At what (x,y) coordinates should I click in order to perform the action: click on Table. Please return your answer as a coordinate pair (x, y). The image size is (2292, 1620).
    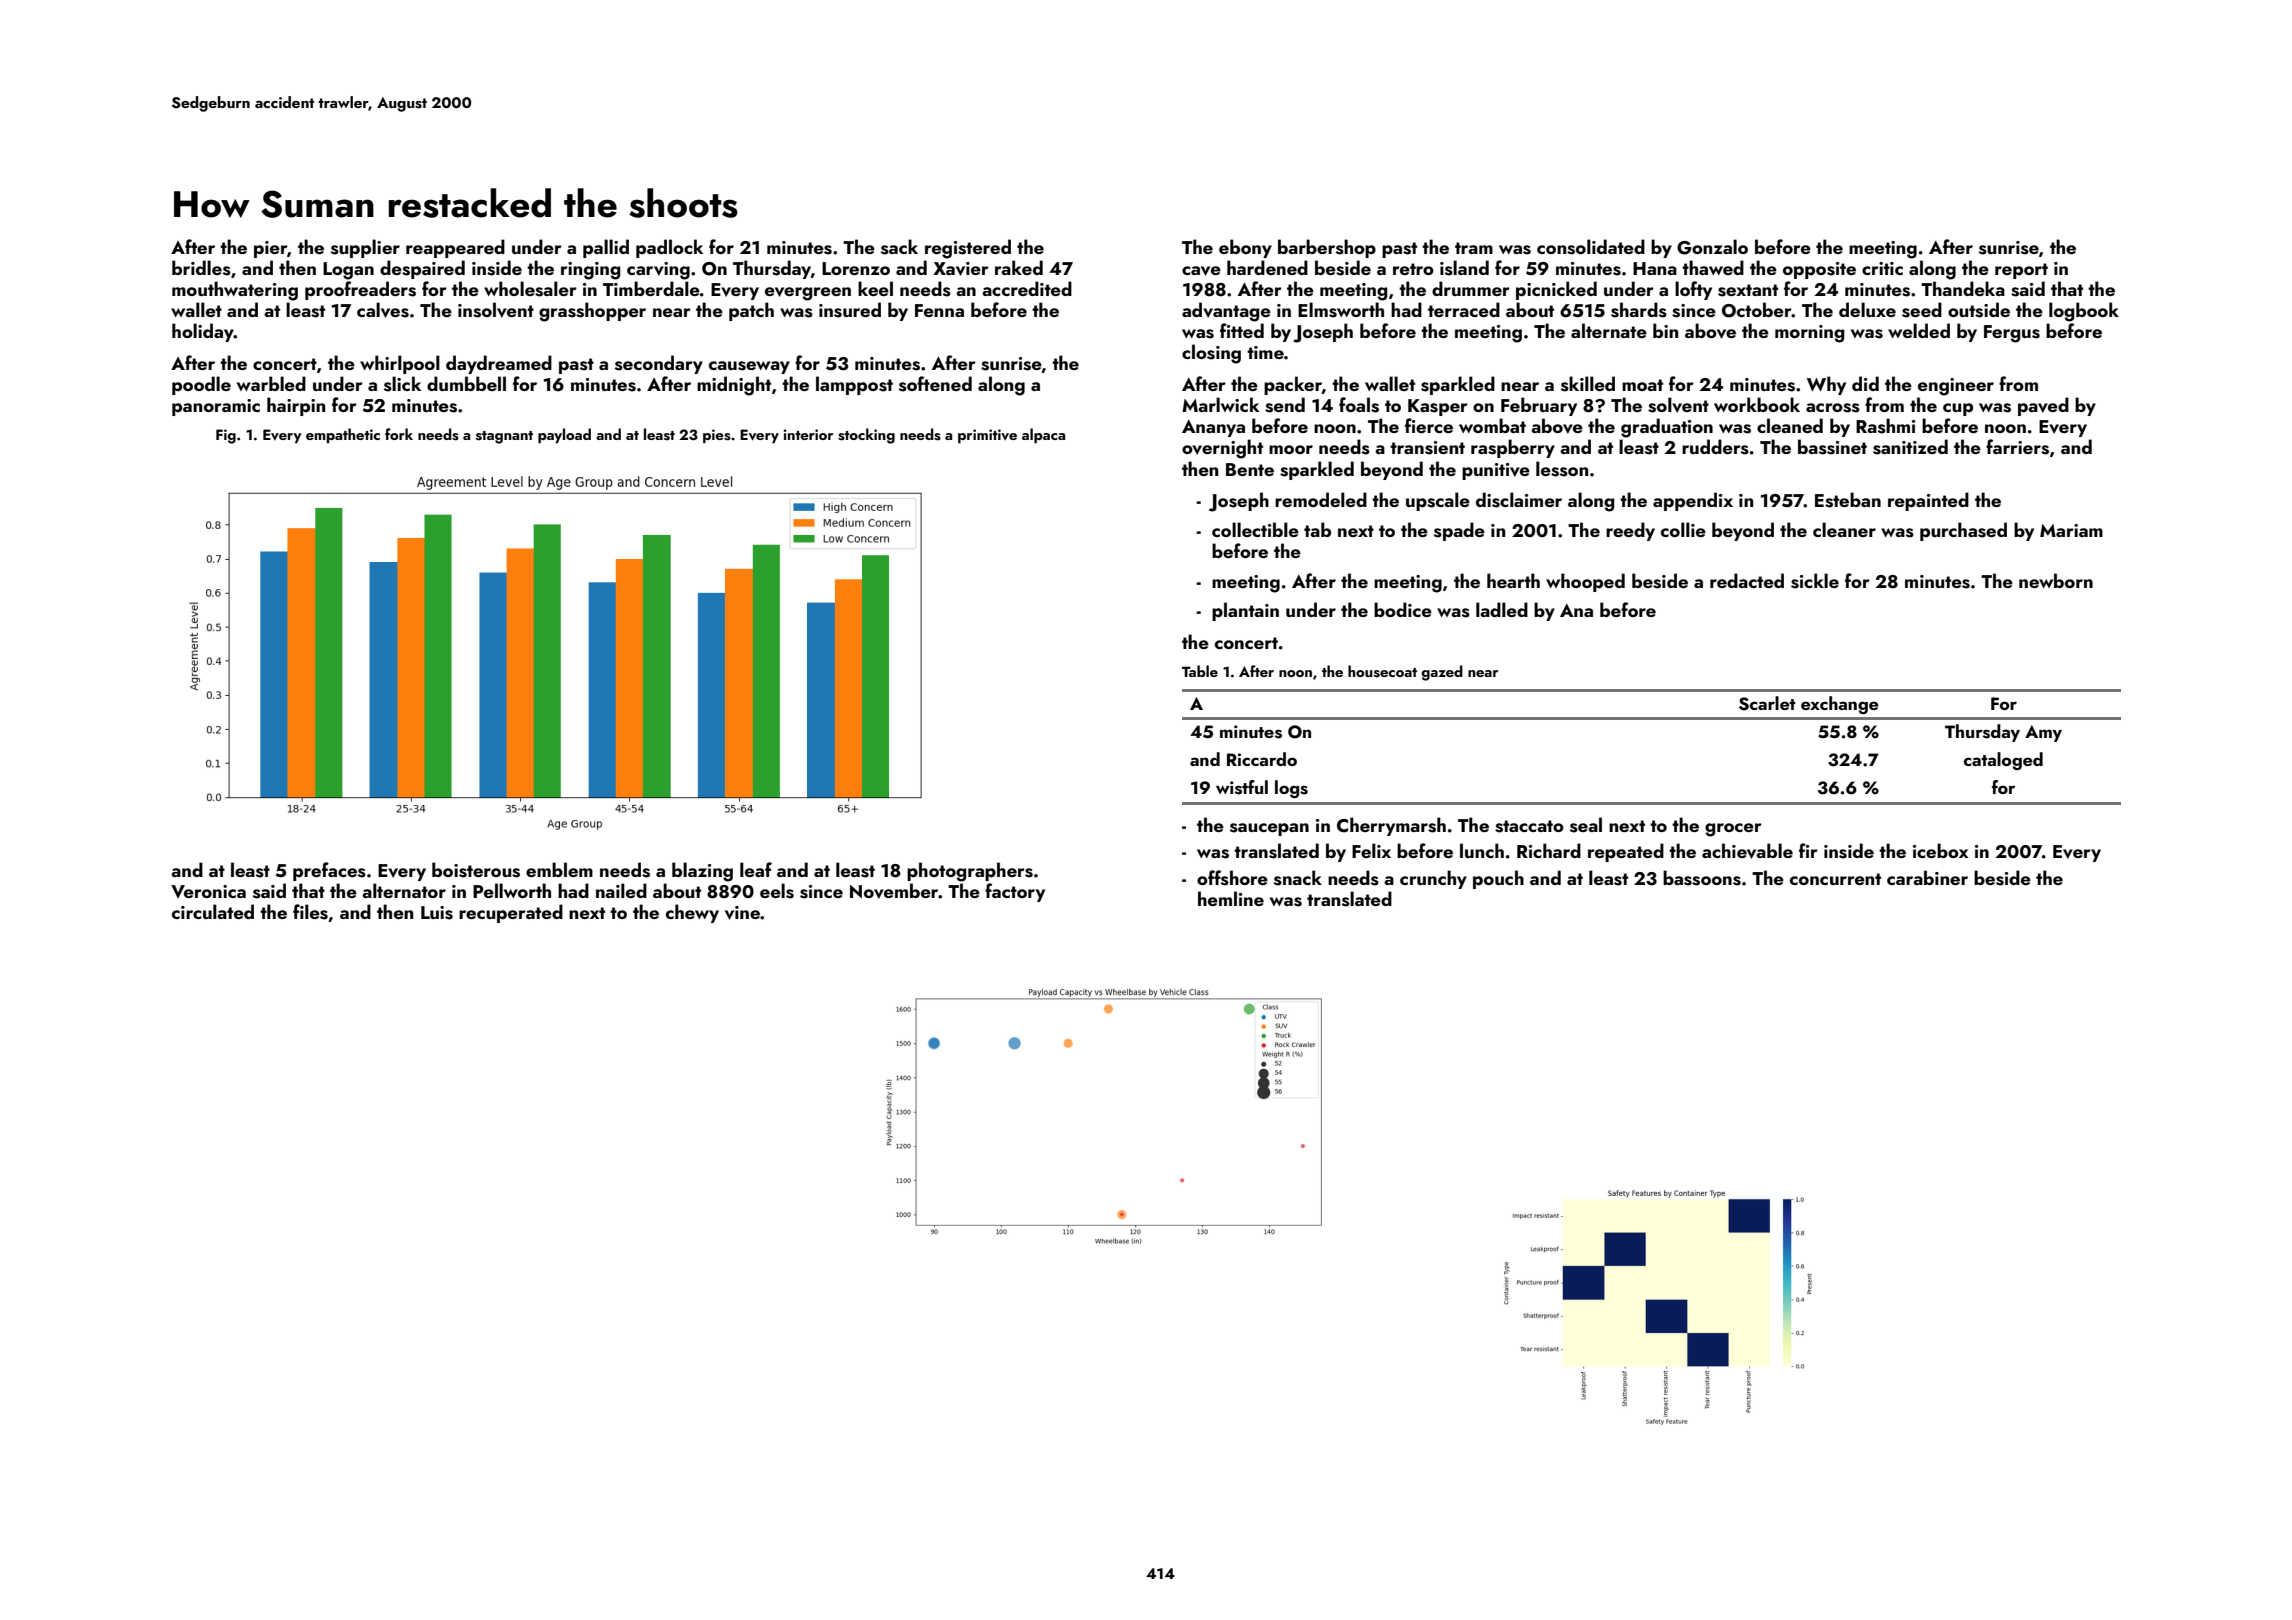
    Looking at the image, I should click on (1200, 671).
